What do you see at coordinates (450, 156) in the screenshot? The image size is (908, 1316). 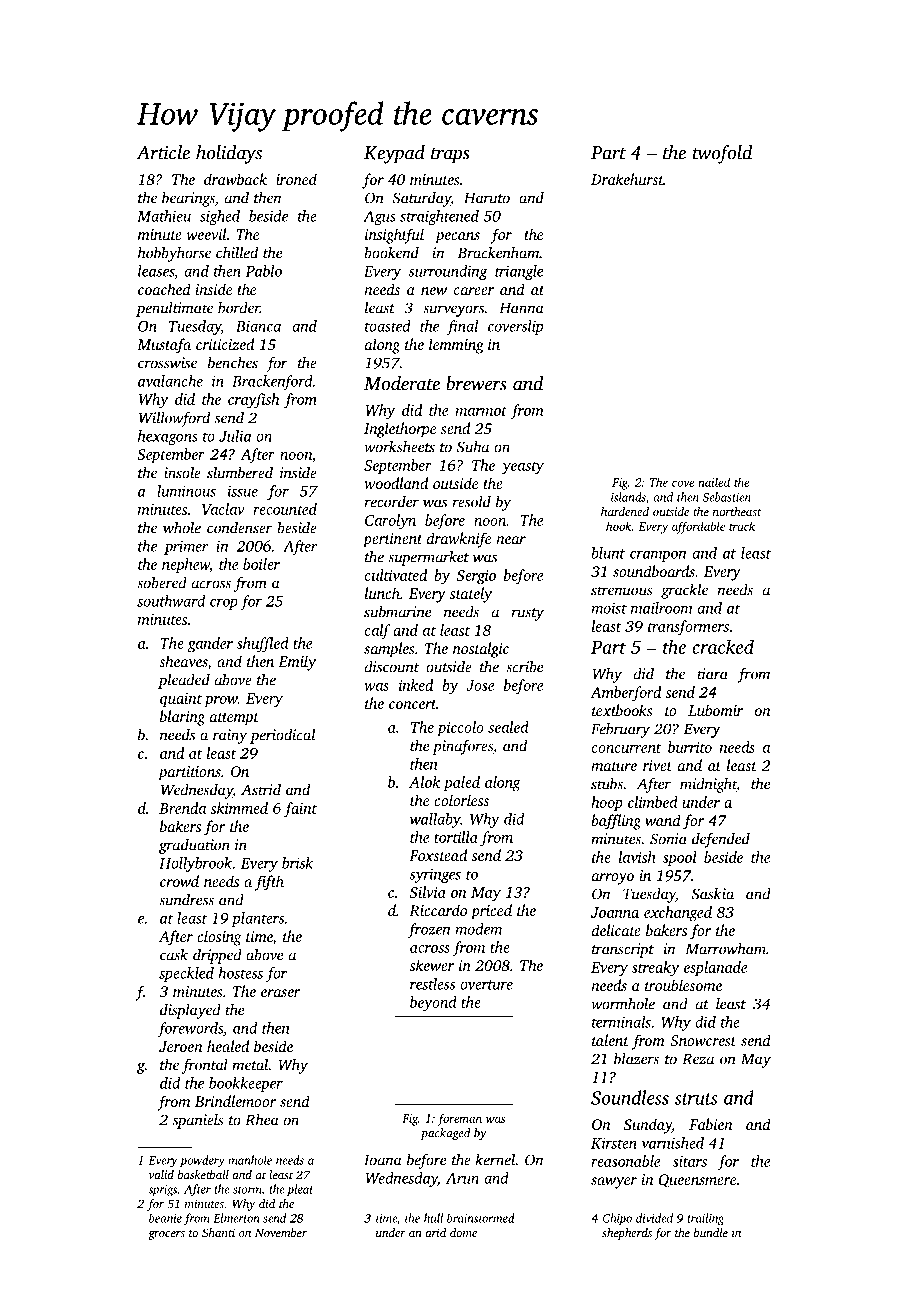 I see `traps` at bounding box center [450, 156].
